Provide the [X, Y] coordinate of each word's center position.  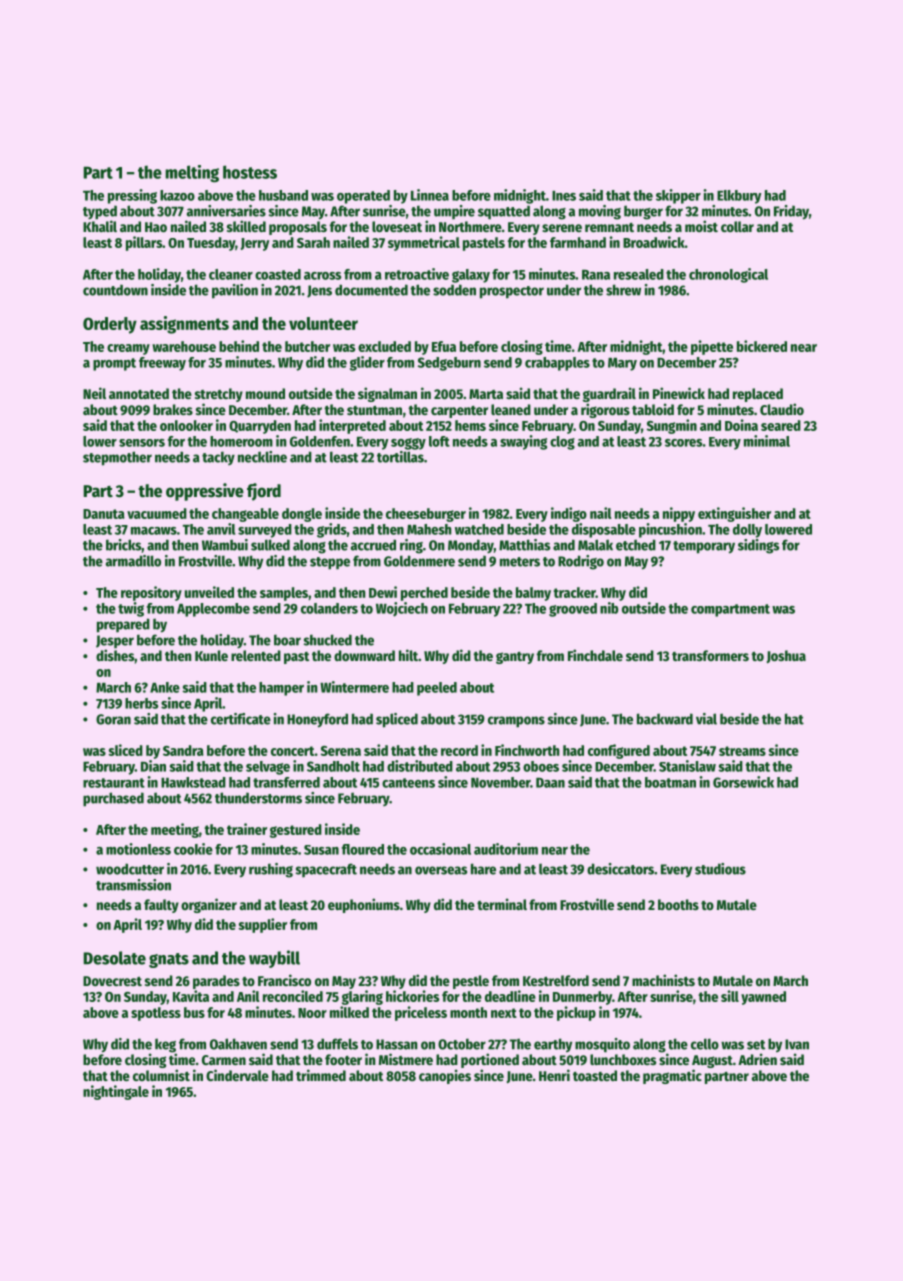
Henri [554, 1075]
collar [737, 226]
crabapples [557, 364]
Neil [94, 393]
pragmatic [672, 1076]
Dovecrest [112, 981]
